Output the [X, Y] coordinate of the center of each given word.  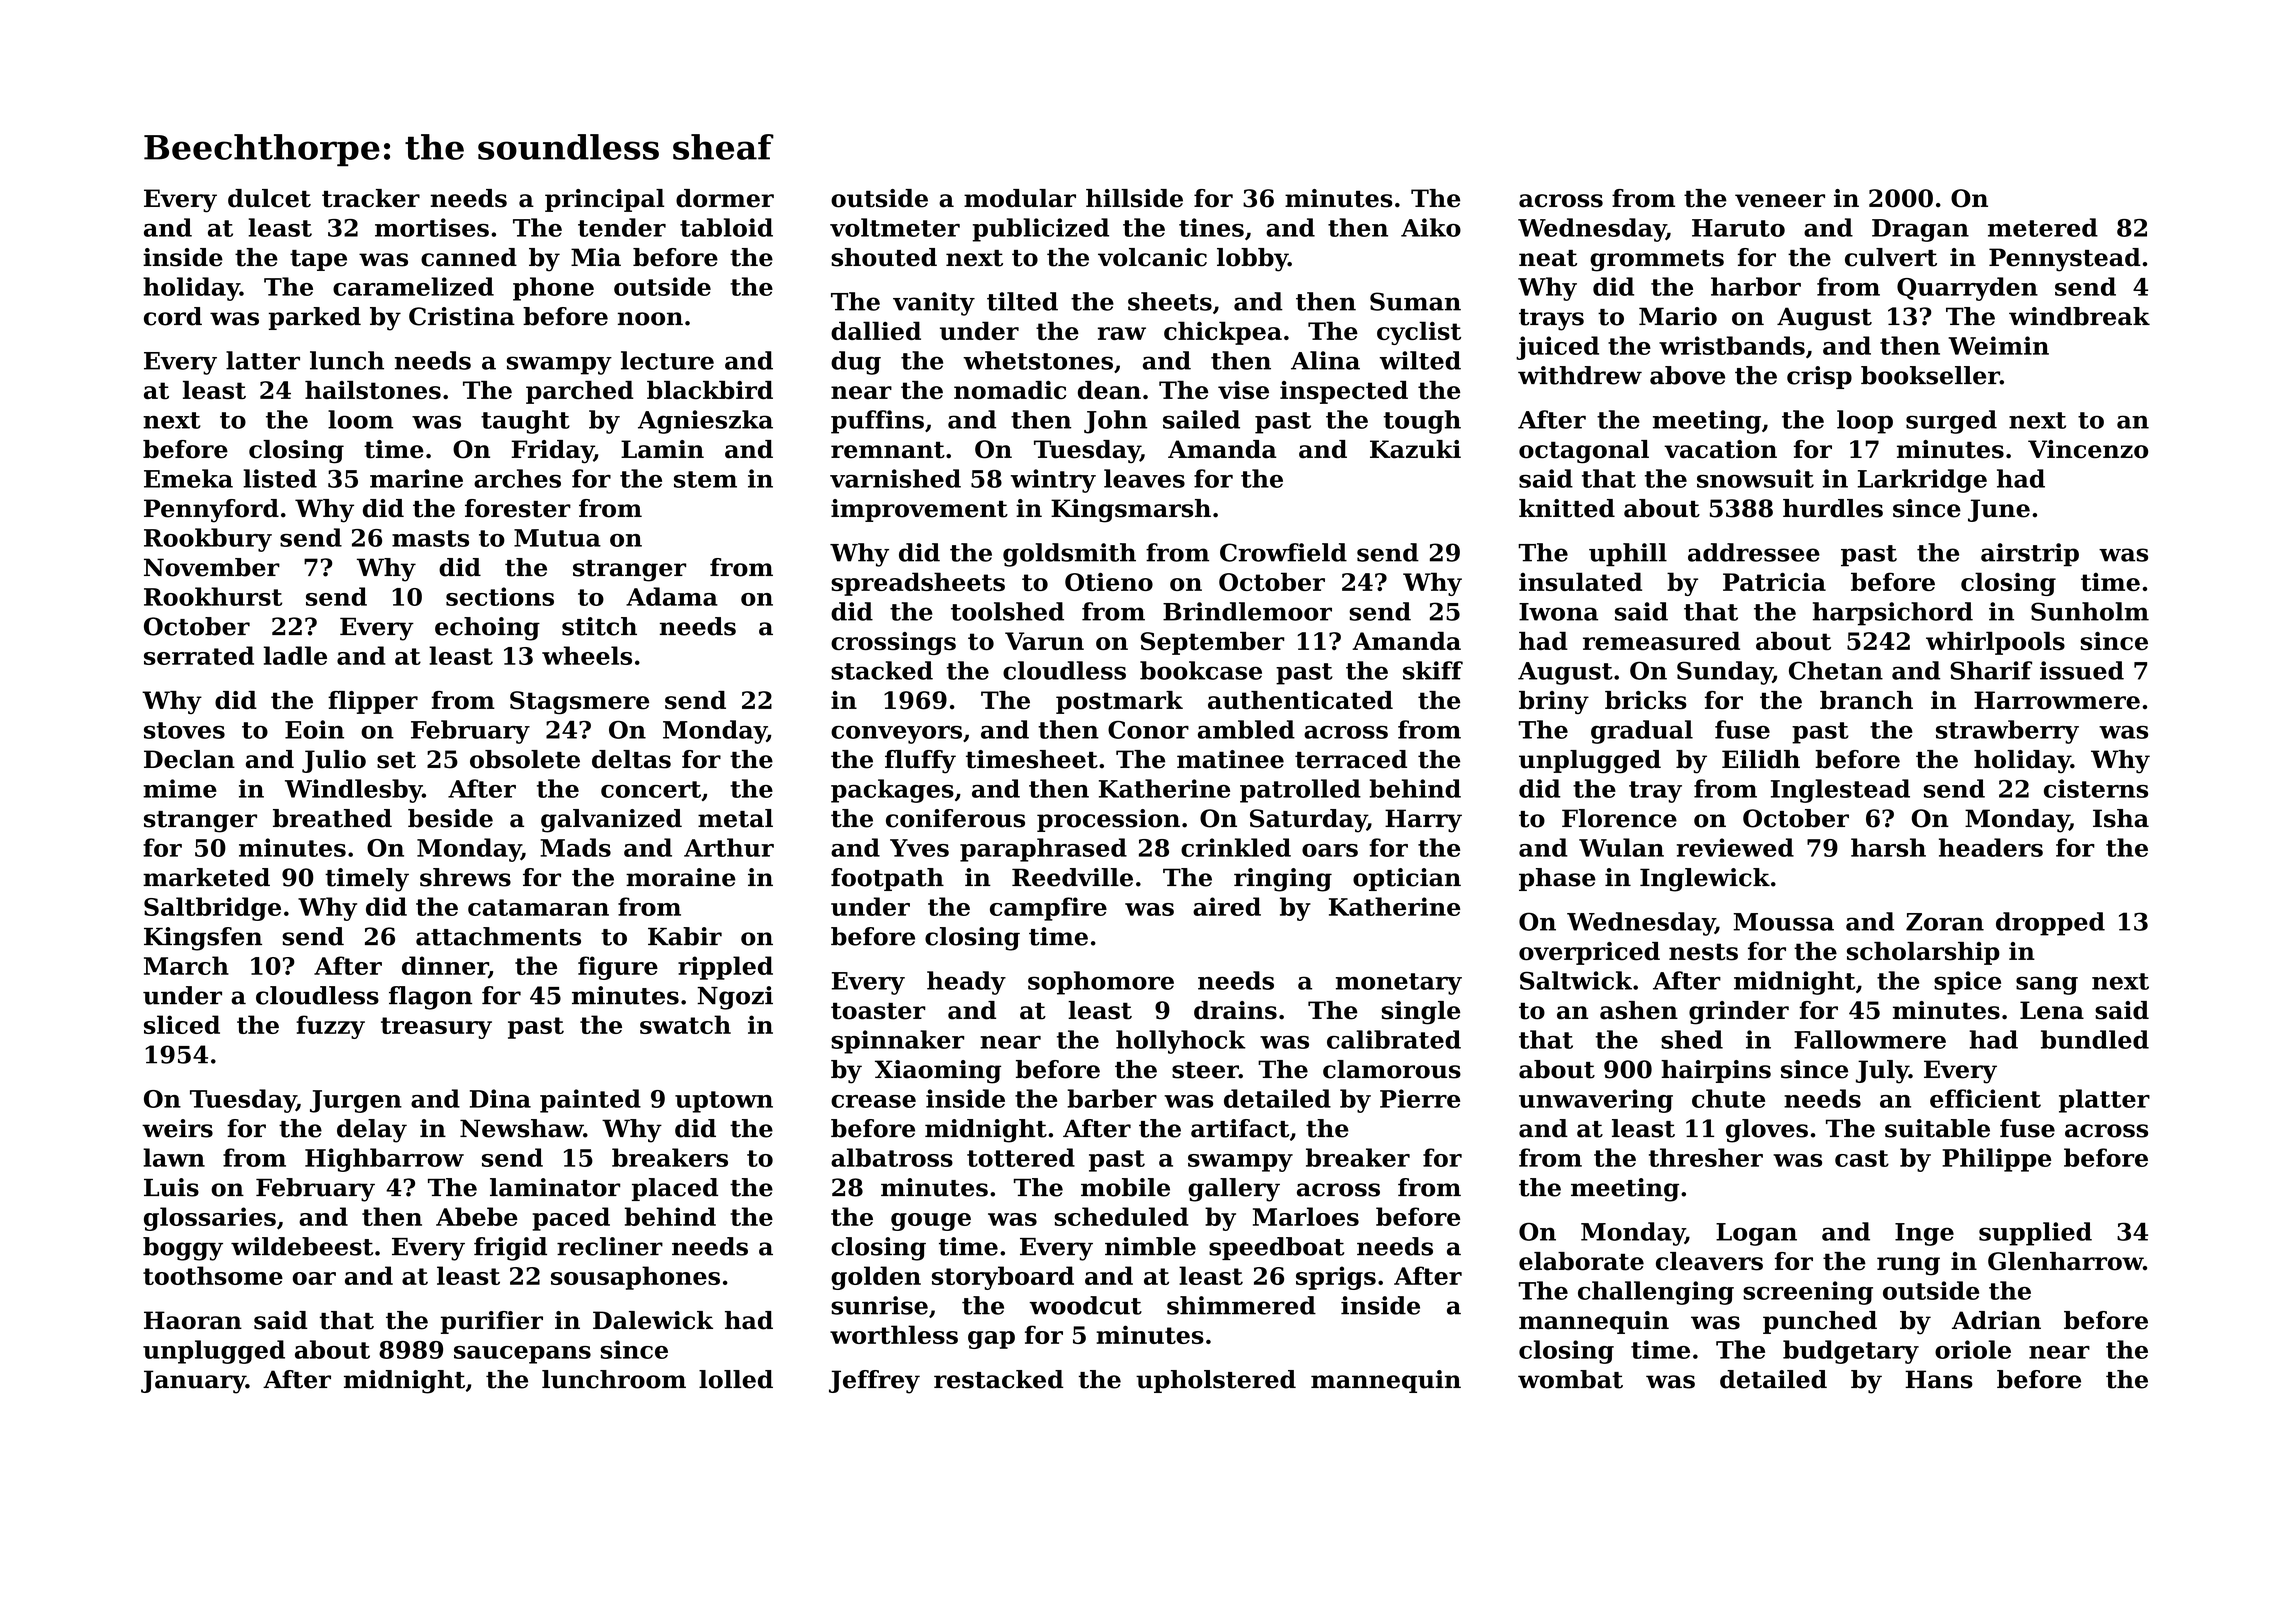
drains [1235, 1010]
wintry [1053, 481]
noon [650, 319]
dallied [876, 330]
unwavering [1596, 1101]
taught [525, 422]
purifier [492, 1322]
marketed [206, 877]
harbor [1756, 286]
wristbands [1732, 345]
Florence [1619, 818]
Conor [1148, 730]
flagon [430, 998]
